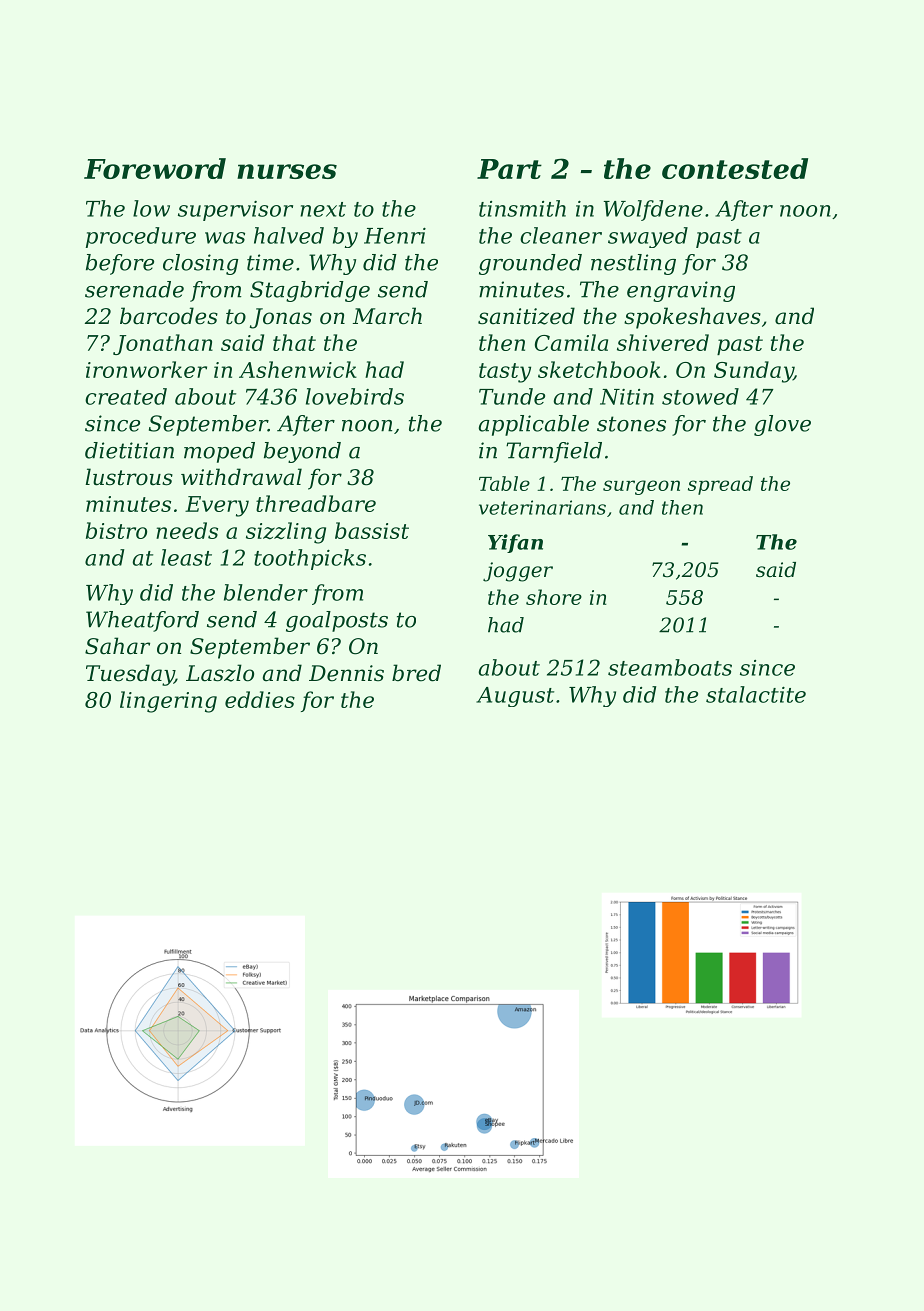 The width and height of the image is (924, 1311). I want to click on Part, so click(509, 169).
